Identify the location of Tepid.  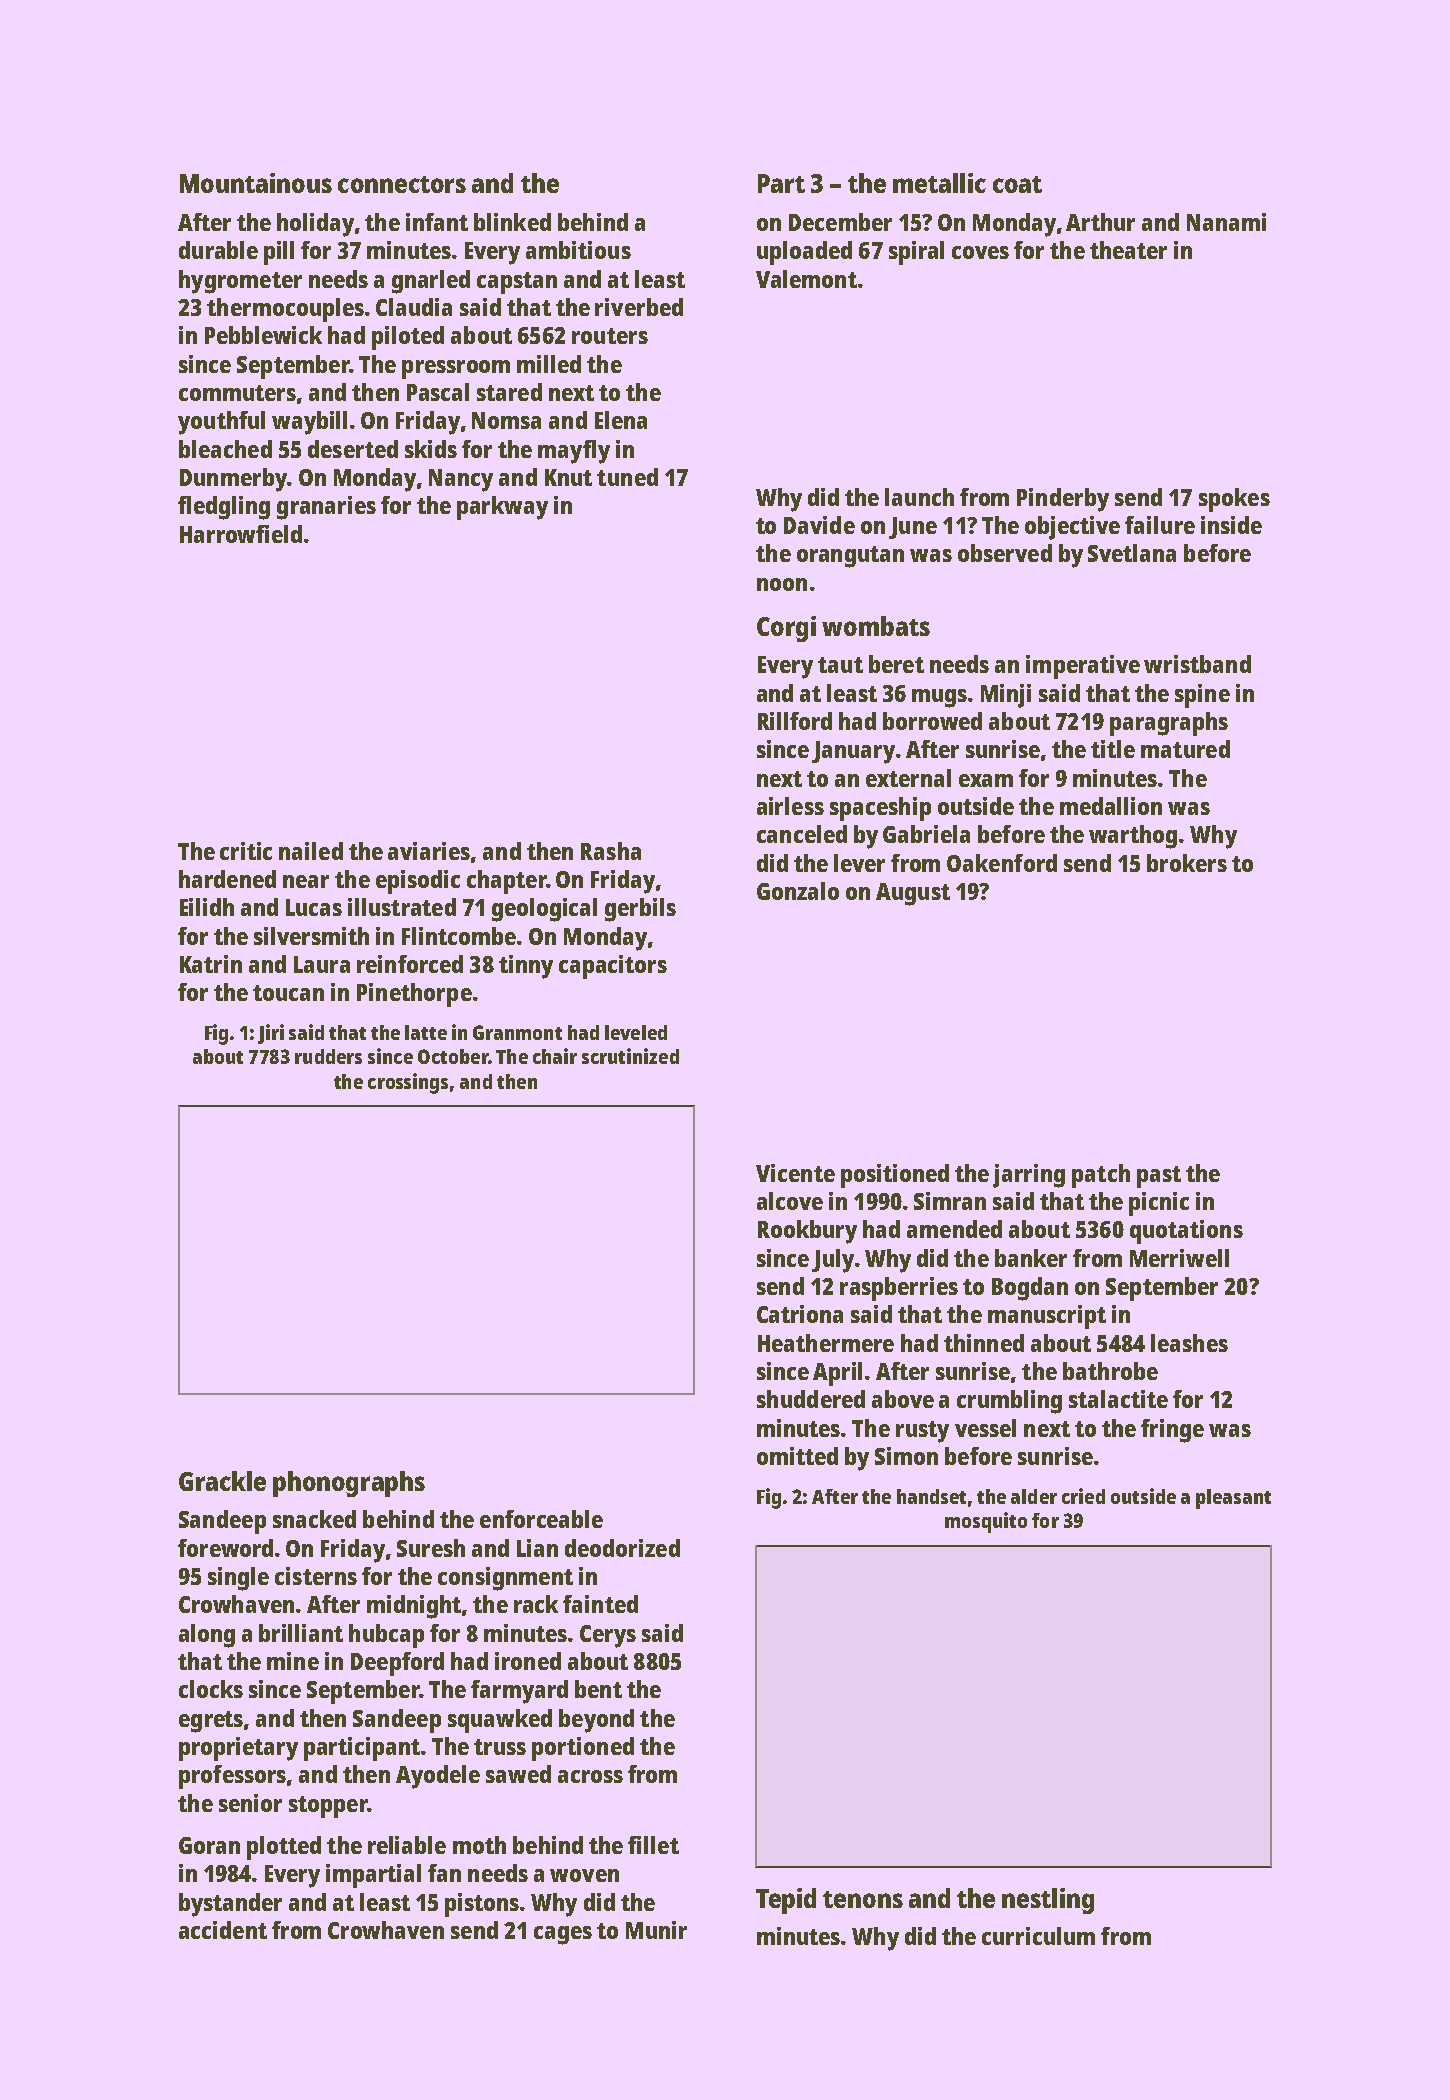
(786, 1901).
